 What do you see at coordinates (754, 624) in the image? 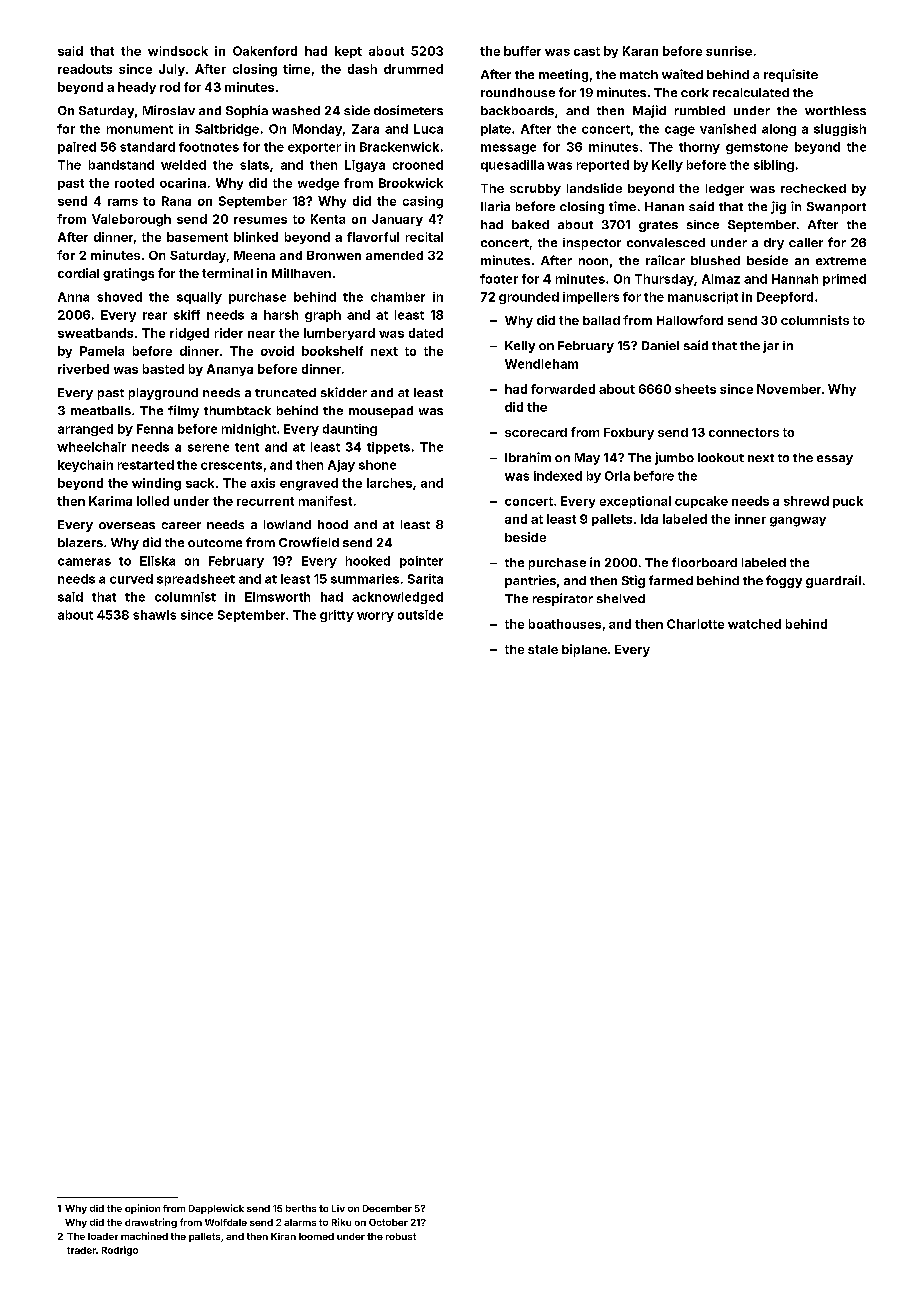
I see `watched` at bounding box center [754, 624].
